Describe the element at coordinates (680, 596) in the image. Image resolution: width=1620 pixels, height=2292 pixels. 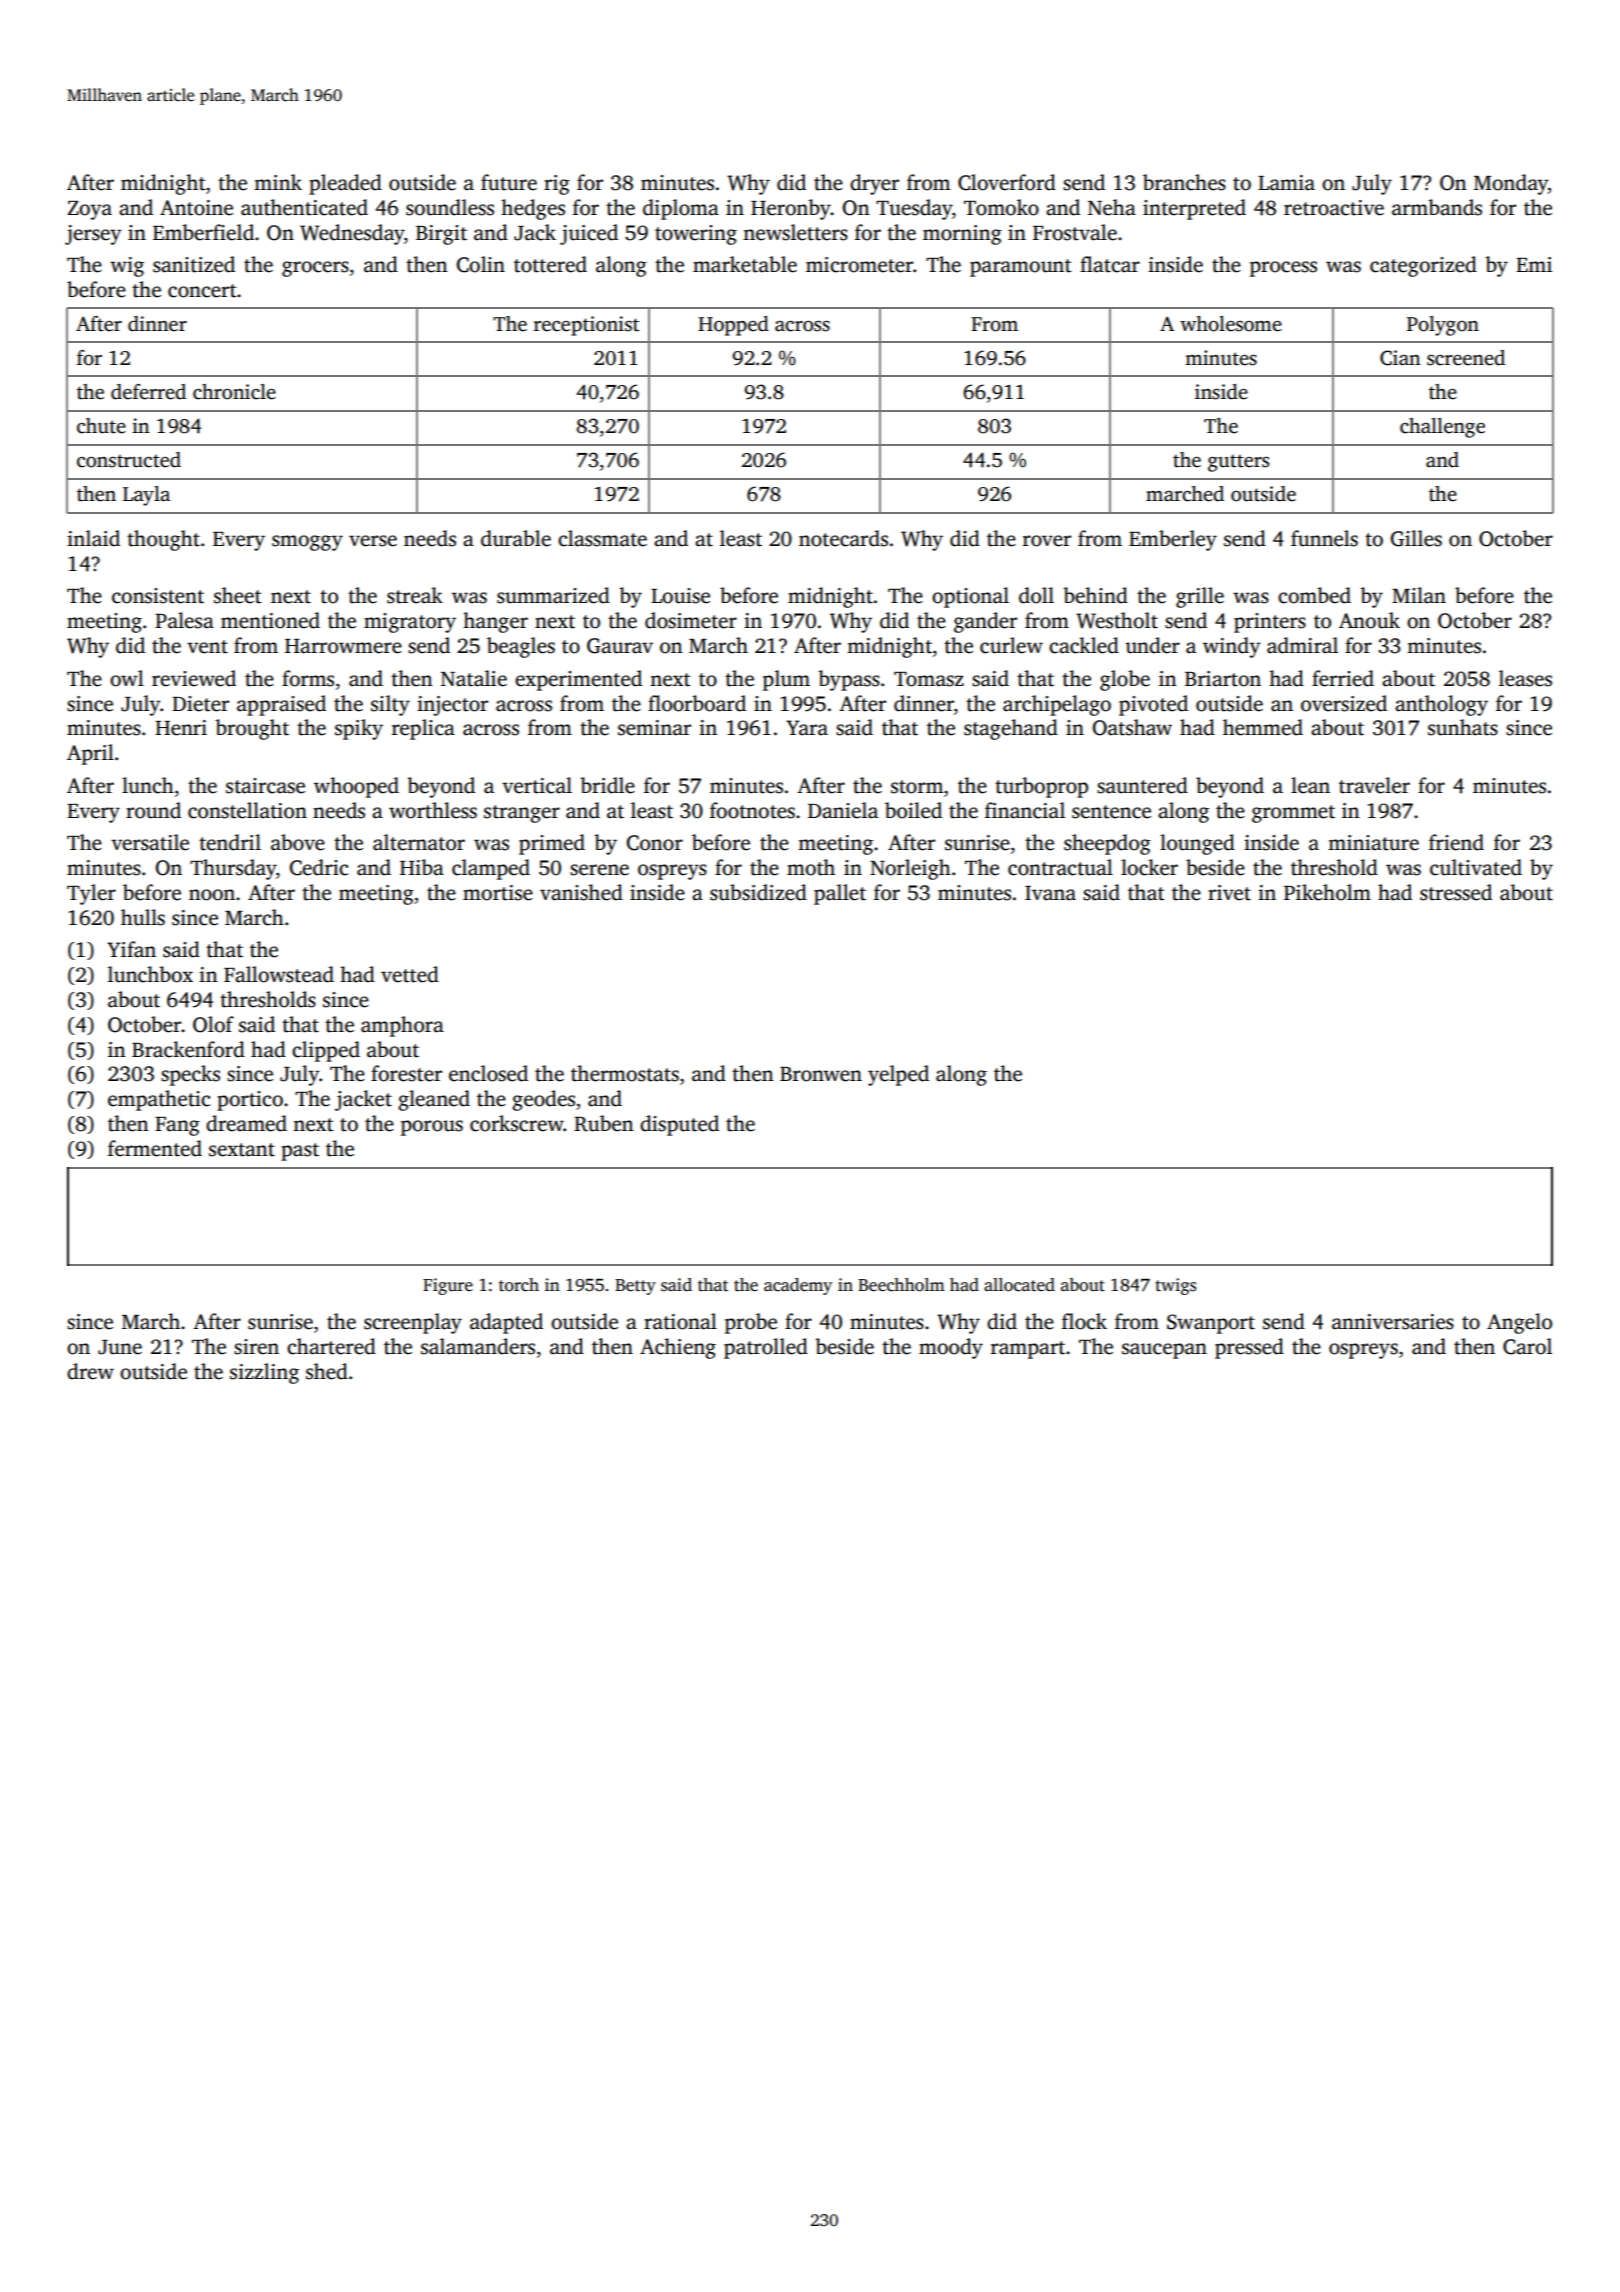
I see `Louise` at that location.
